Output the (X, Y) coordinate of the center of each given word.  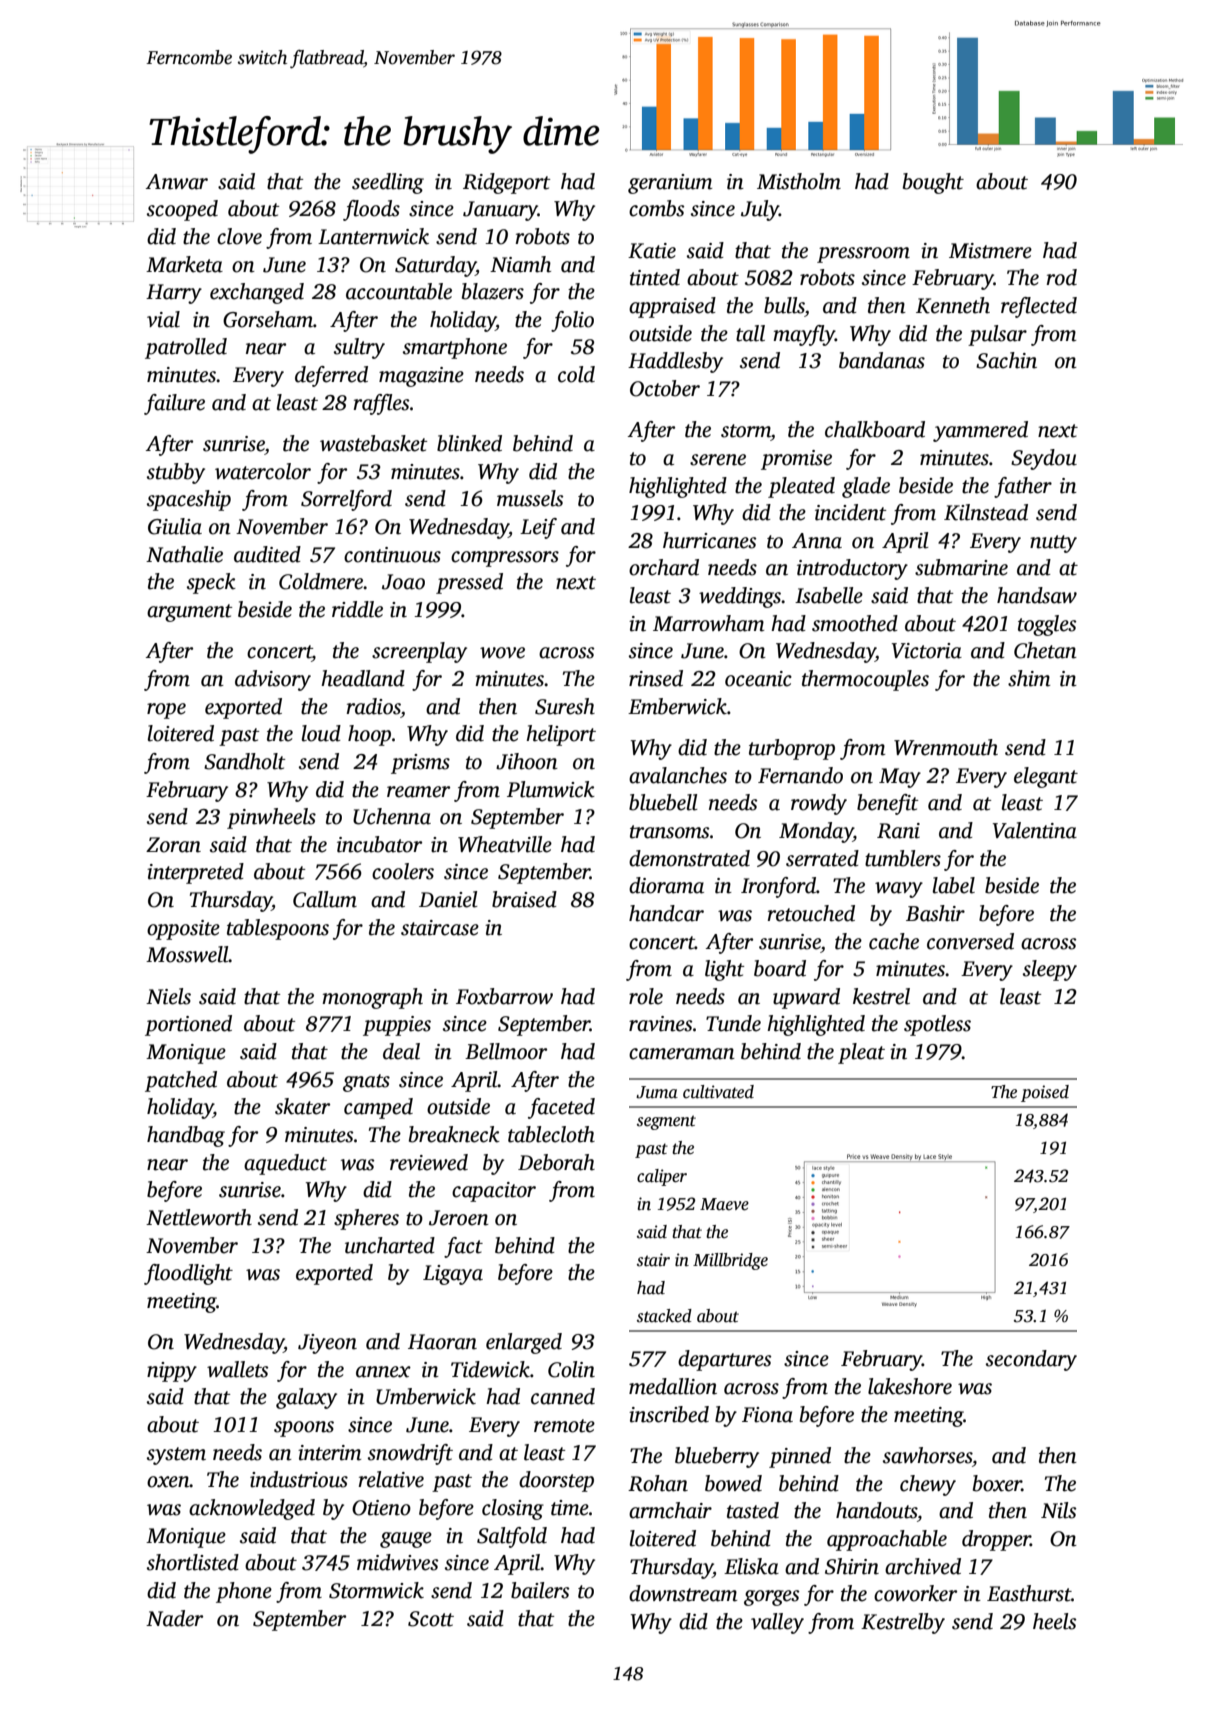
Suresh (565, 706)
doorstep (556, 1481)
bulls (784, 305)
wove (502, 653)
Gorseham (268, 319)
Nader (174, 1618)
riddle (357, 609)
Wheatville (505, 844)
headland (363, 678)
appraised (672, 307)
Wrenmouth (946, 747)
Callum (325, 899)
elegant (1046, 777)
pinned (800, 1457)
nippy (172, 1372)
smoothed (855, 623)
